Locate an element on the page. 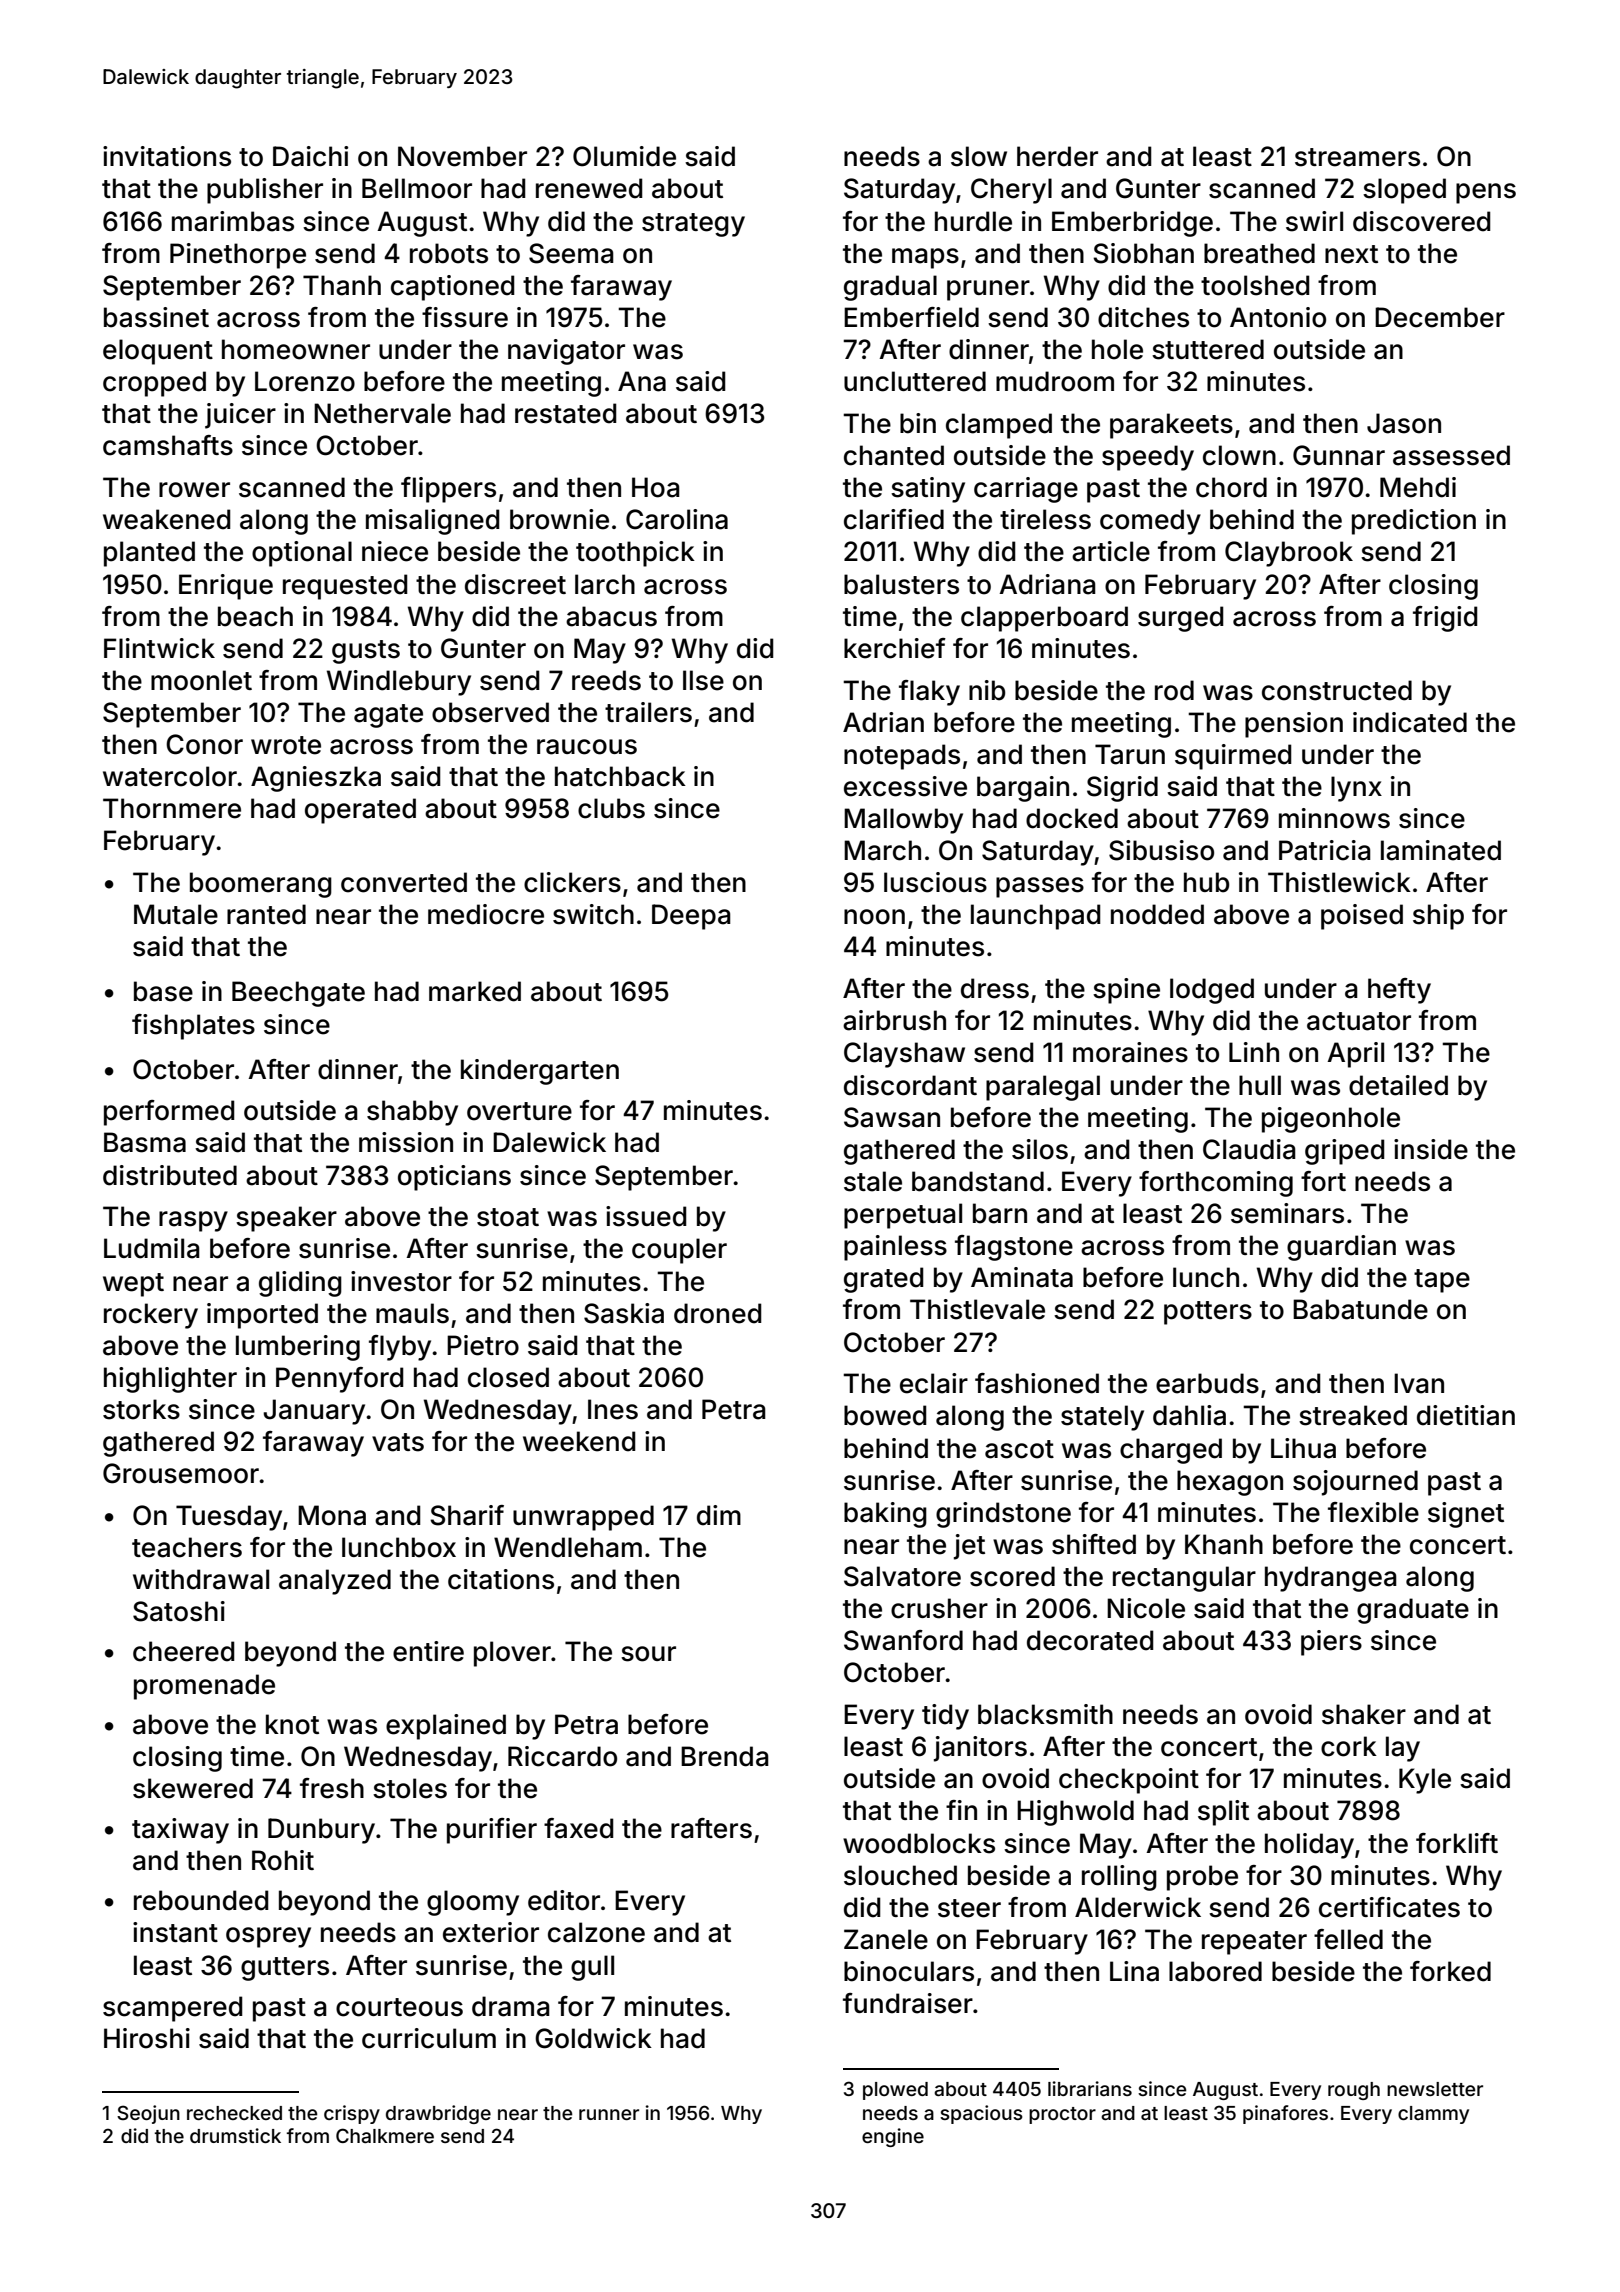  purifier is located at coordinates (492, 1831).
